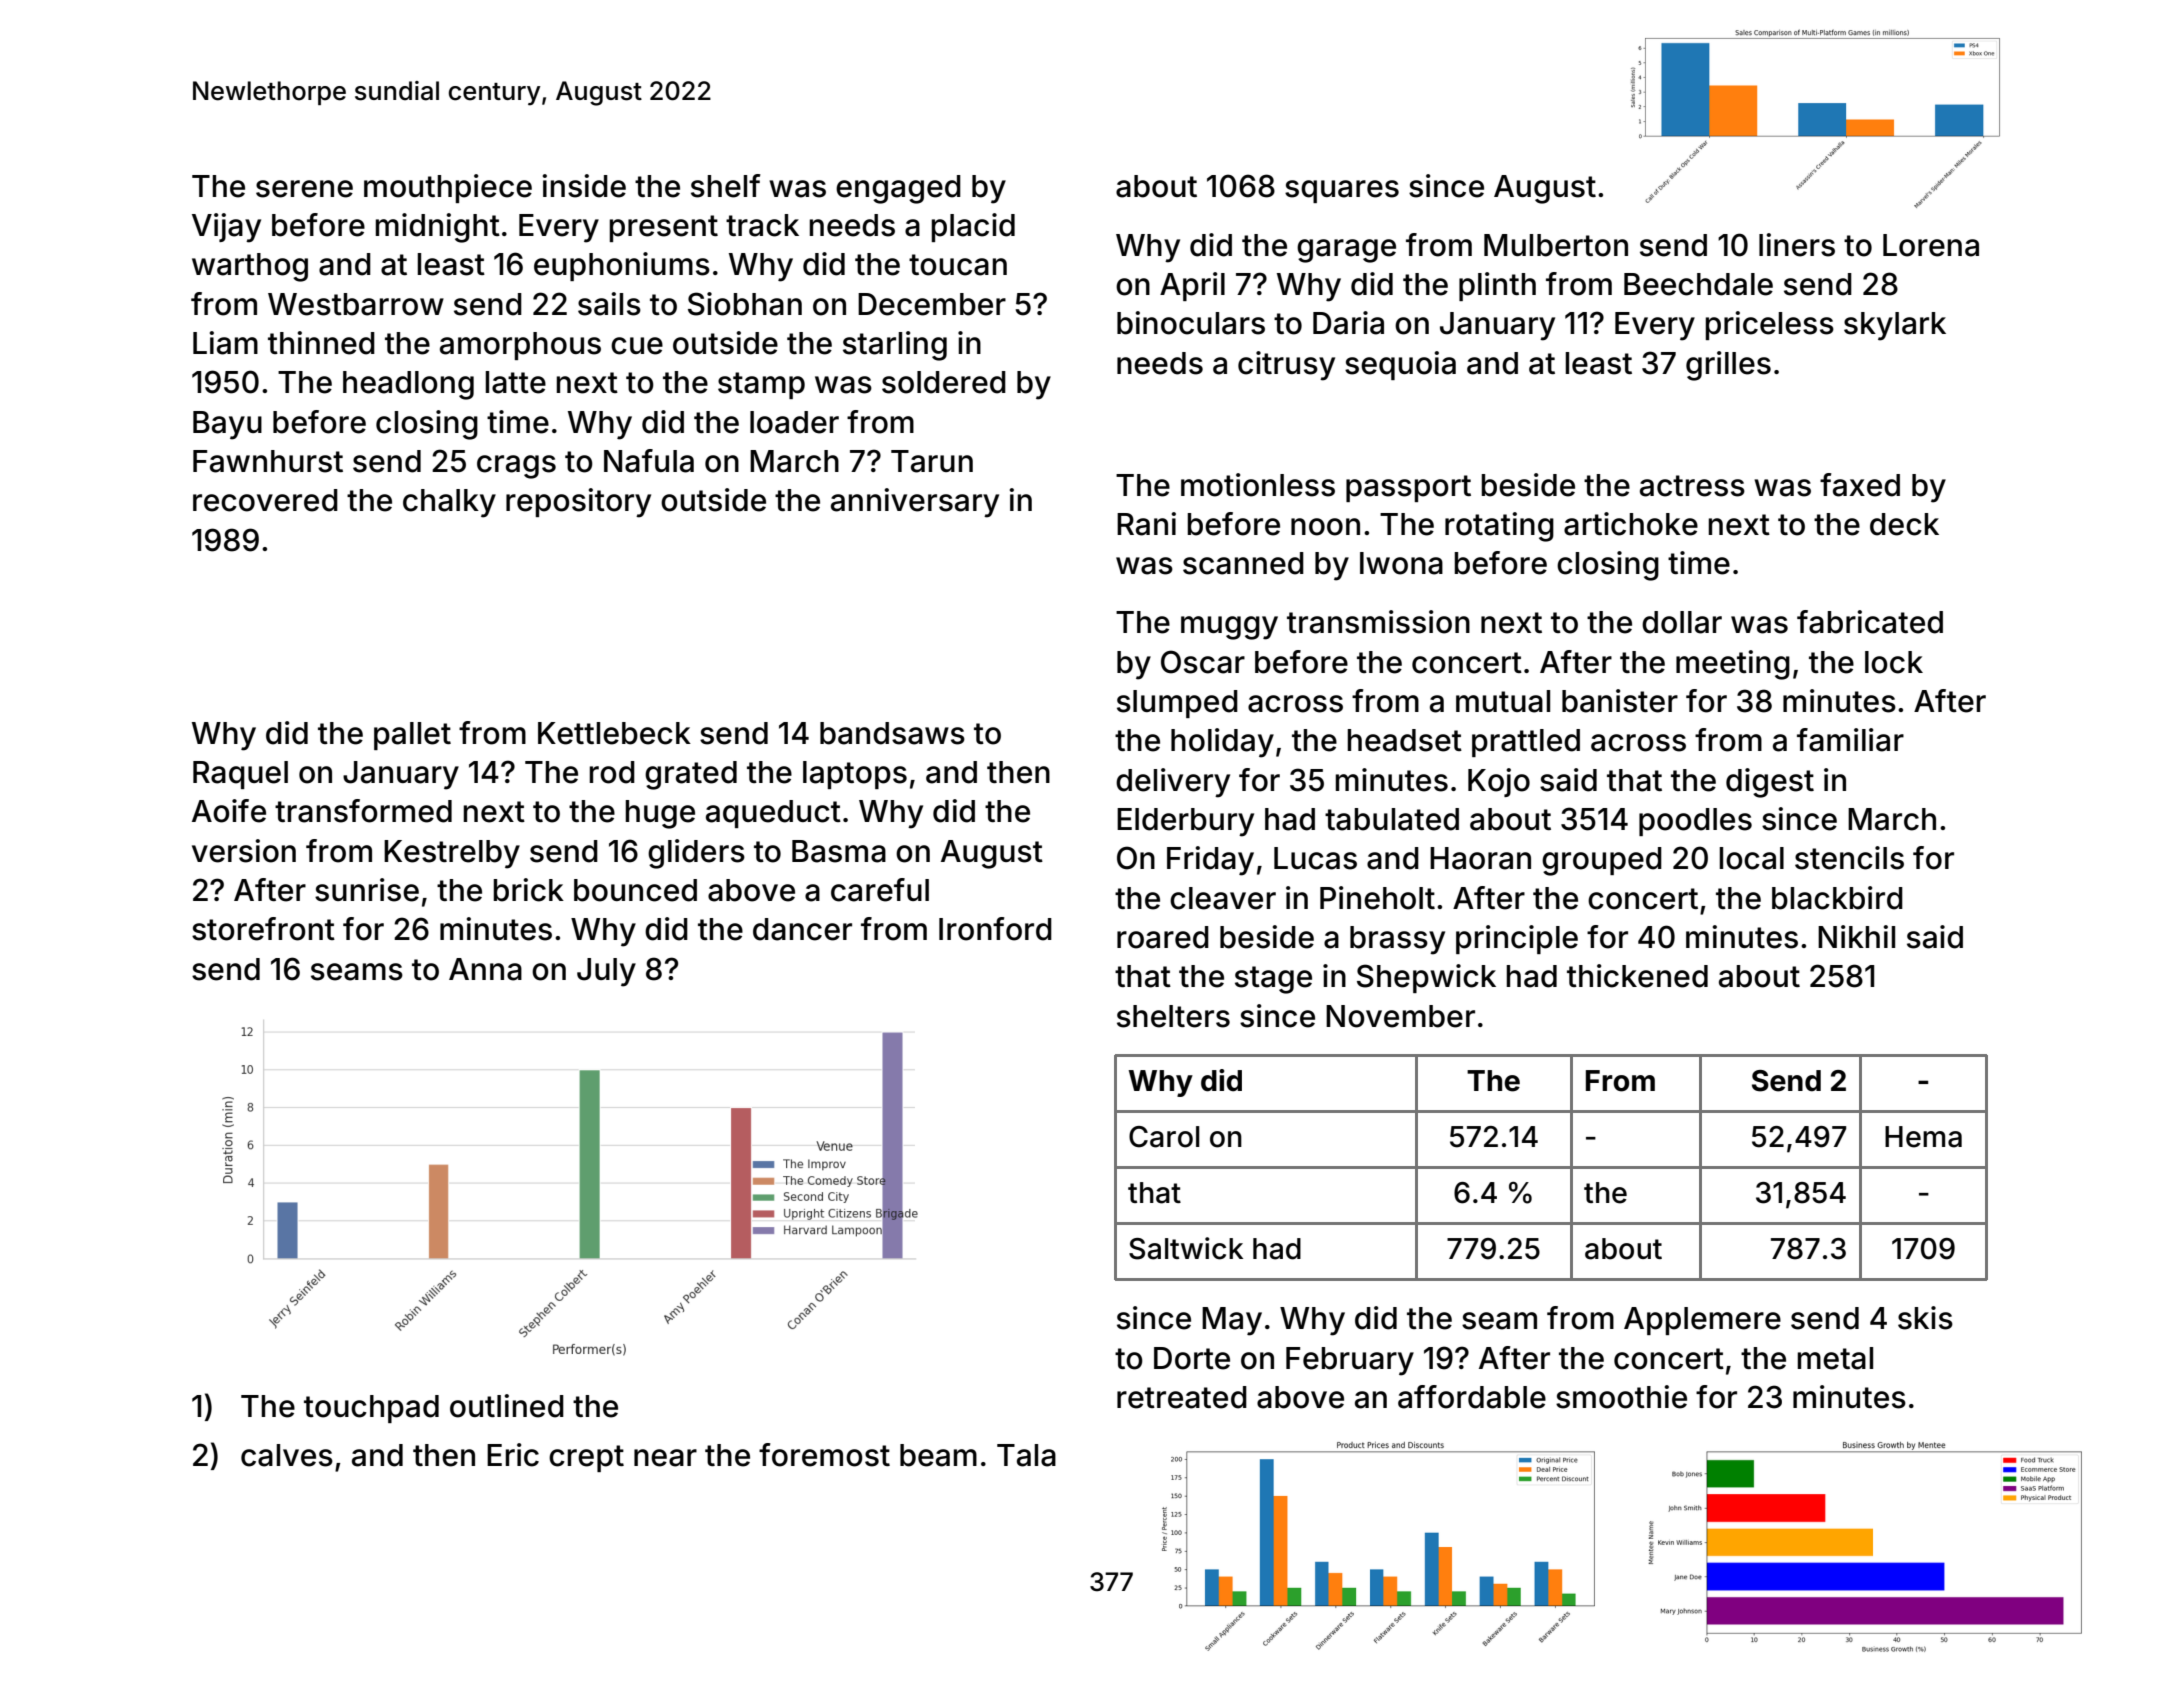  What do you see at coordinates (287, 1455) in the document?
I see `calves` at bounding box center [287, 1455].
